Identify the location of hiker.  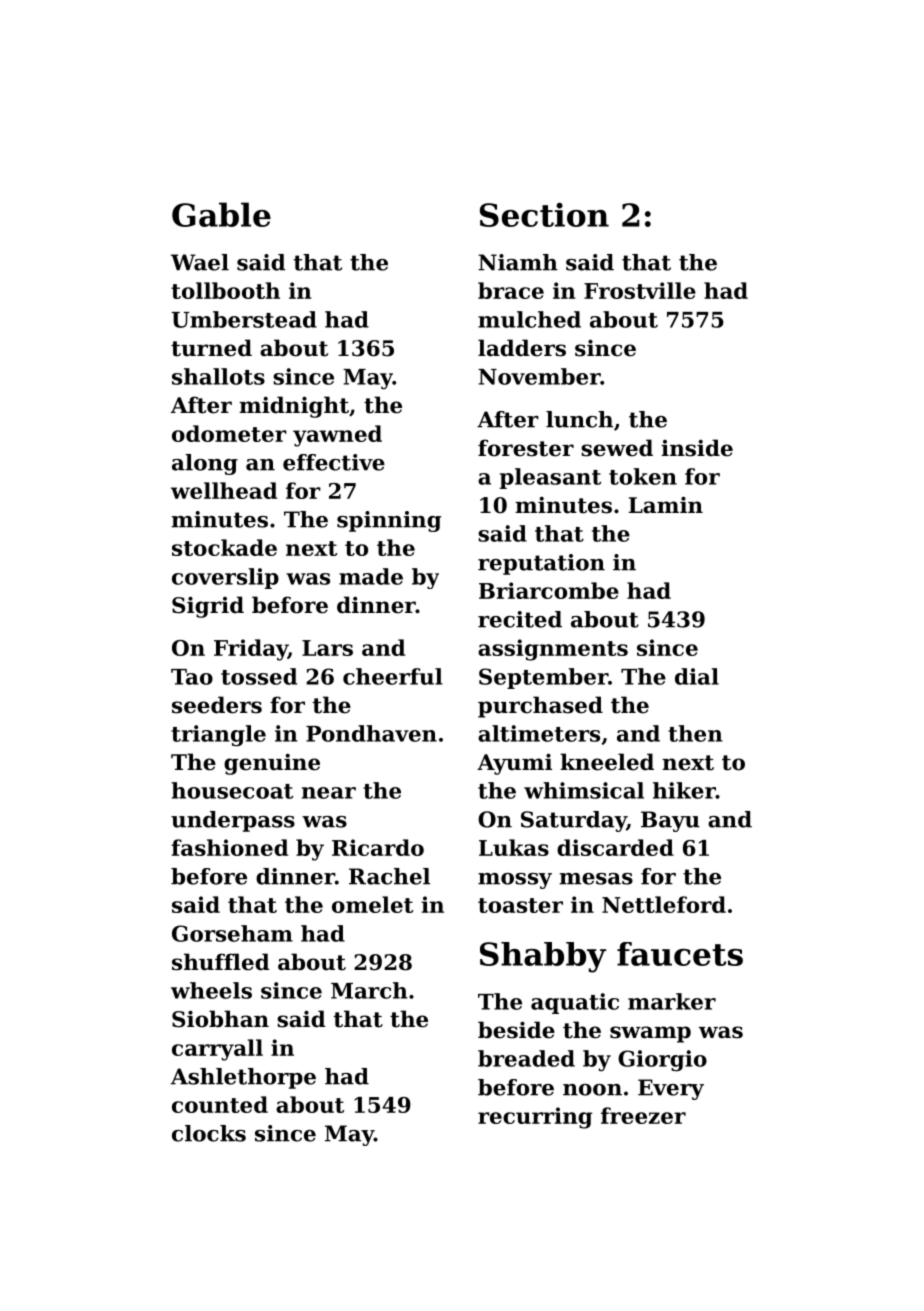
(684, 790).
